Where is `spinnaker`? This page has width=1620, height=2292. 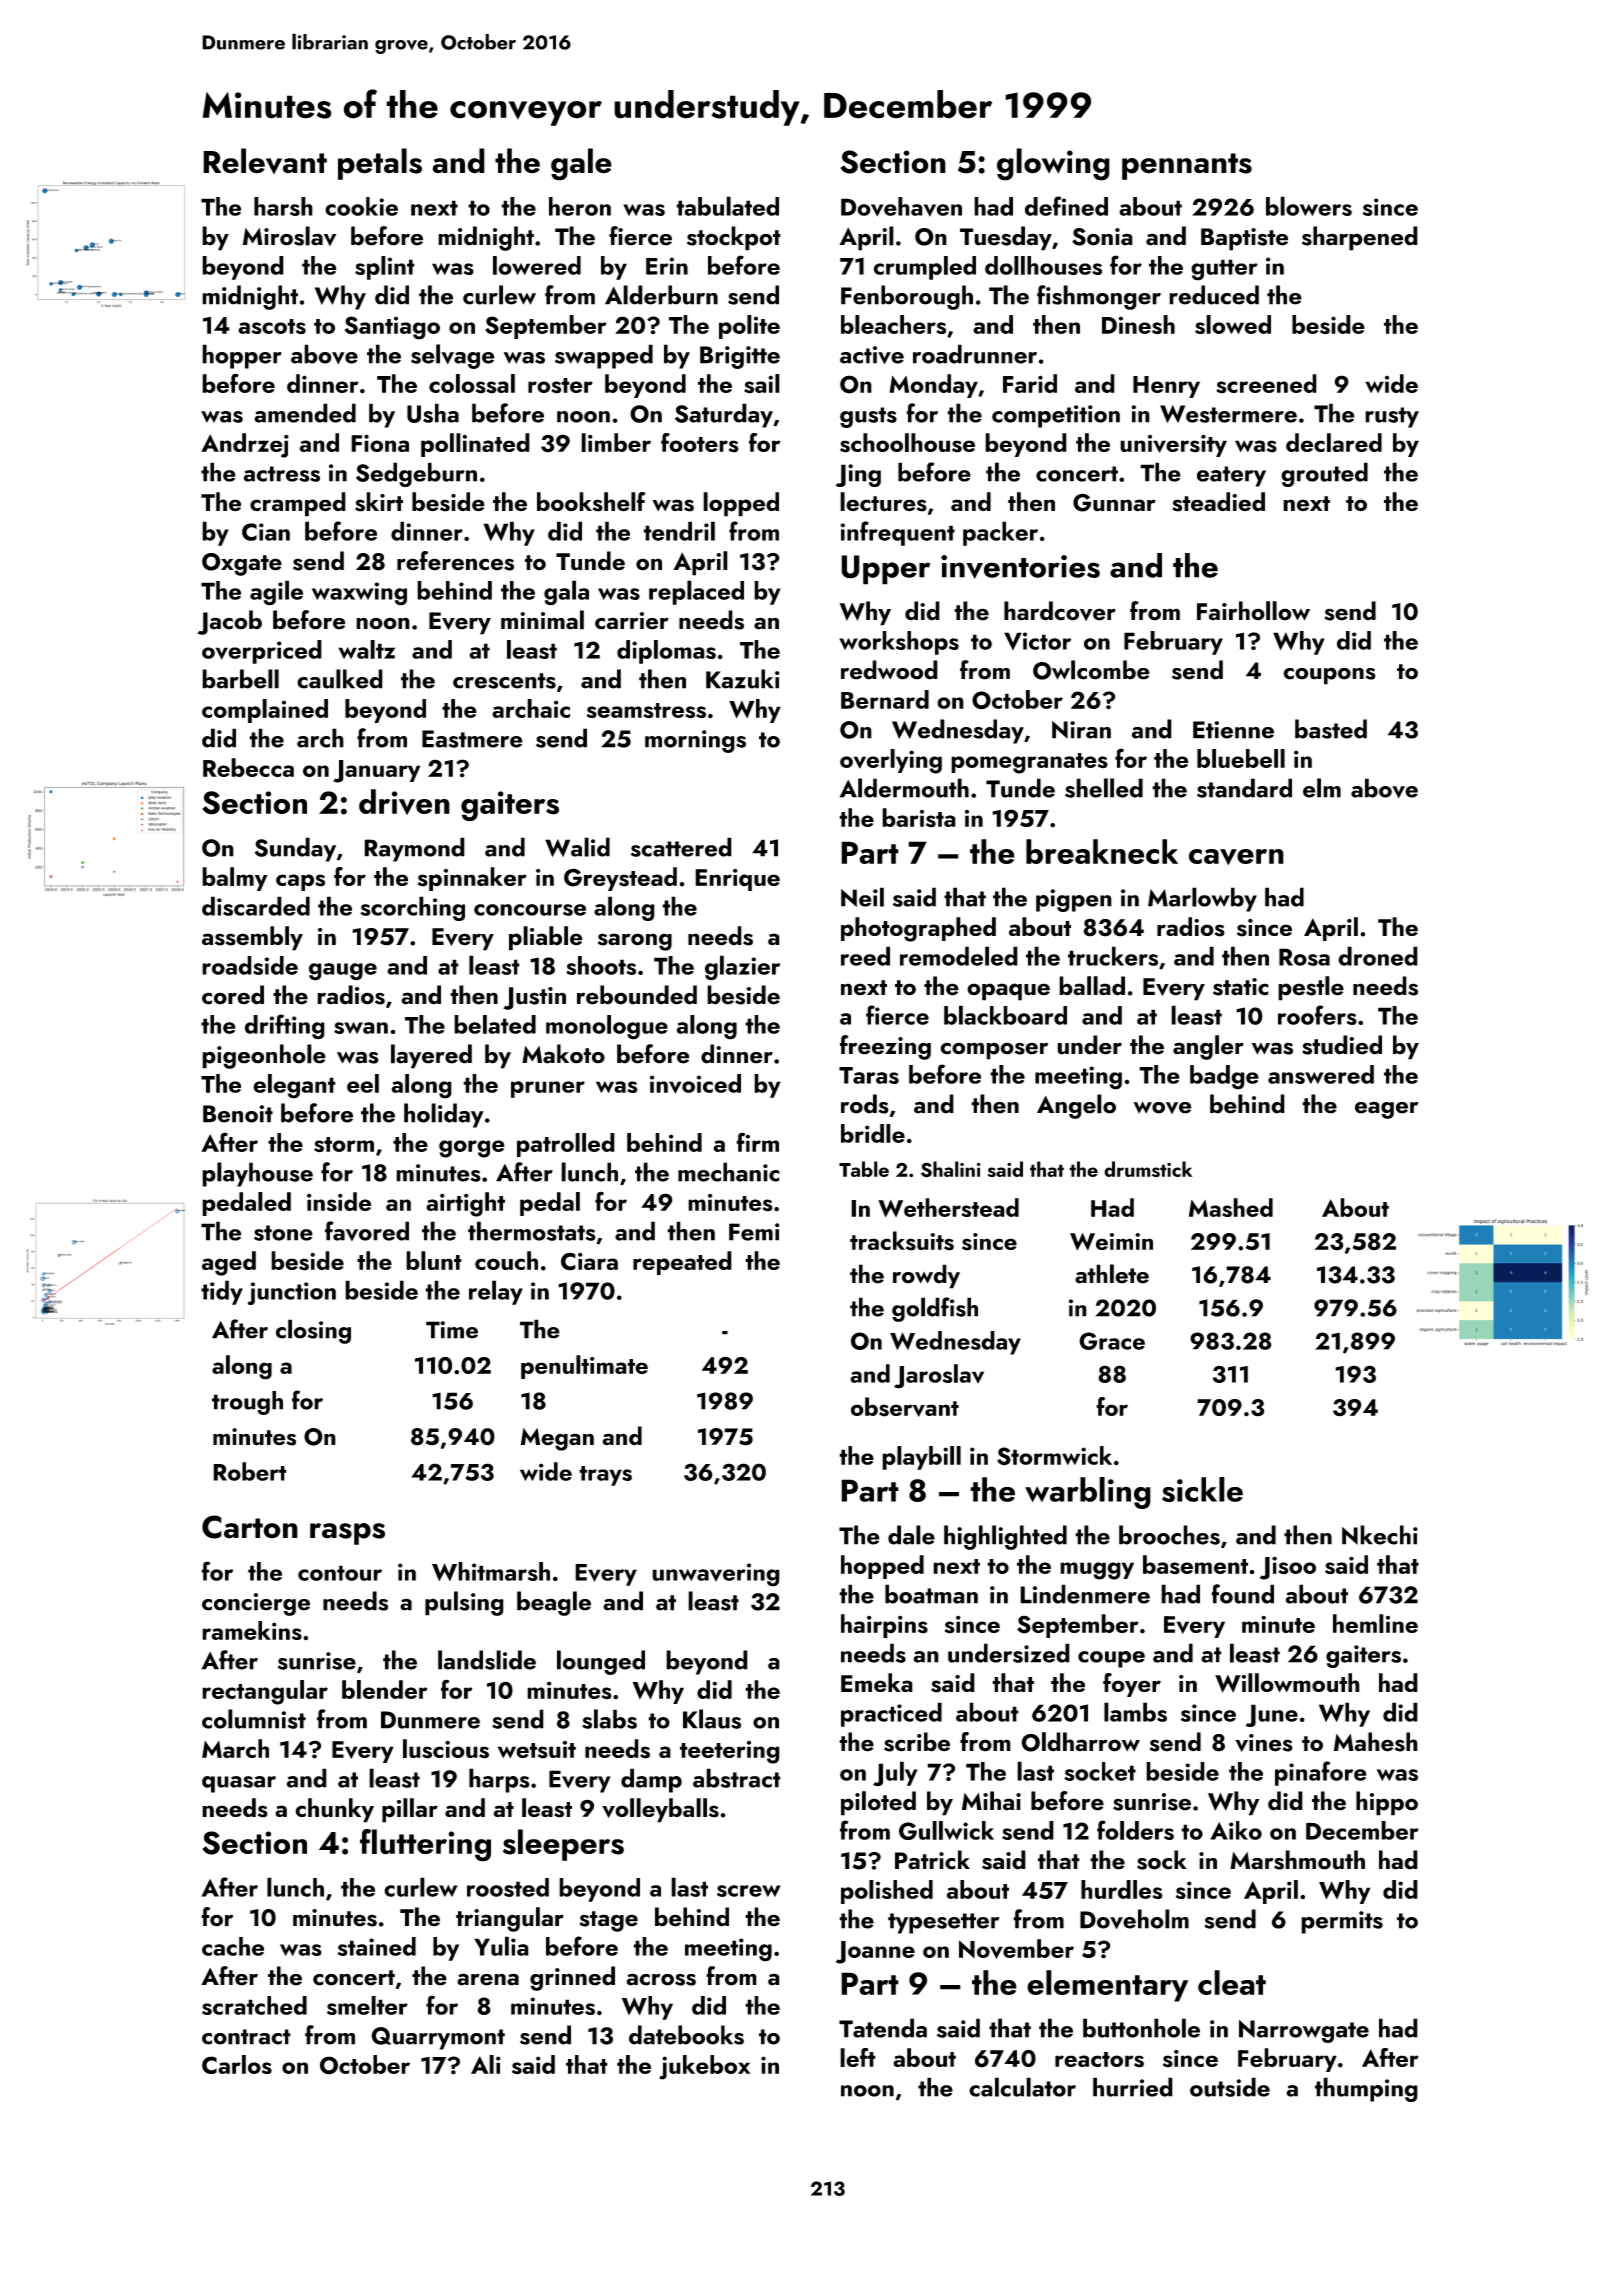 spinnaker is located at coordinates (472, 879).
